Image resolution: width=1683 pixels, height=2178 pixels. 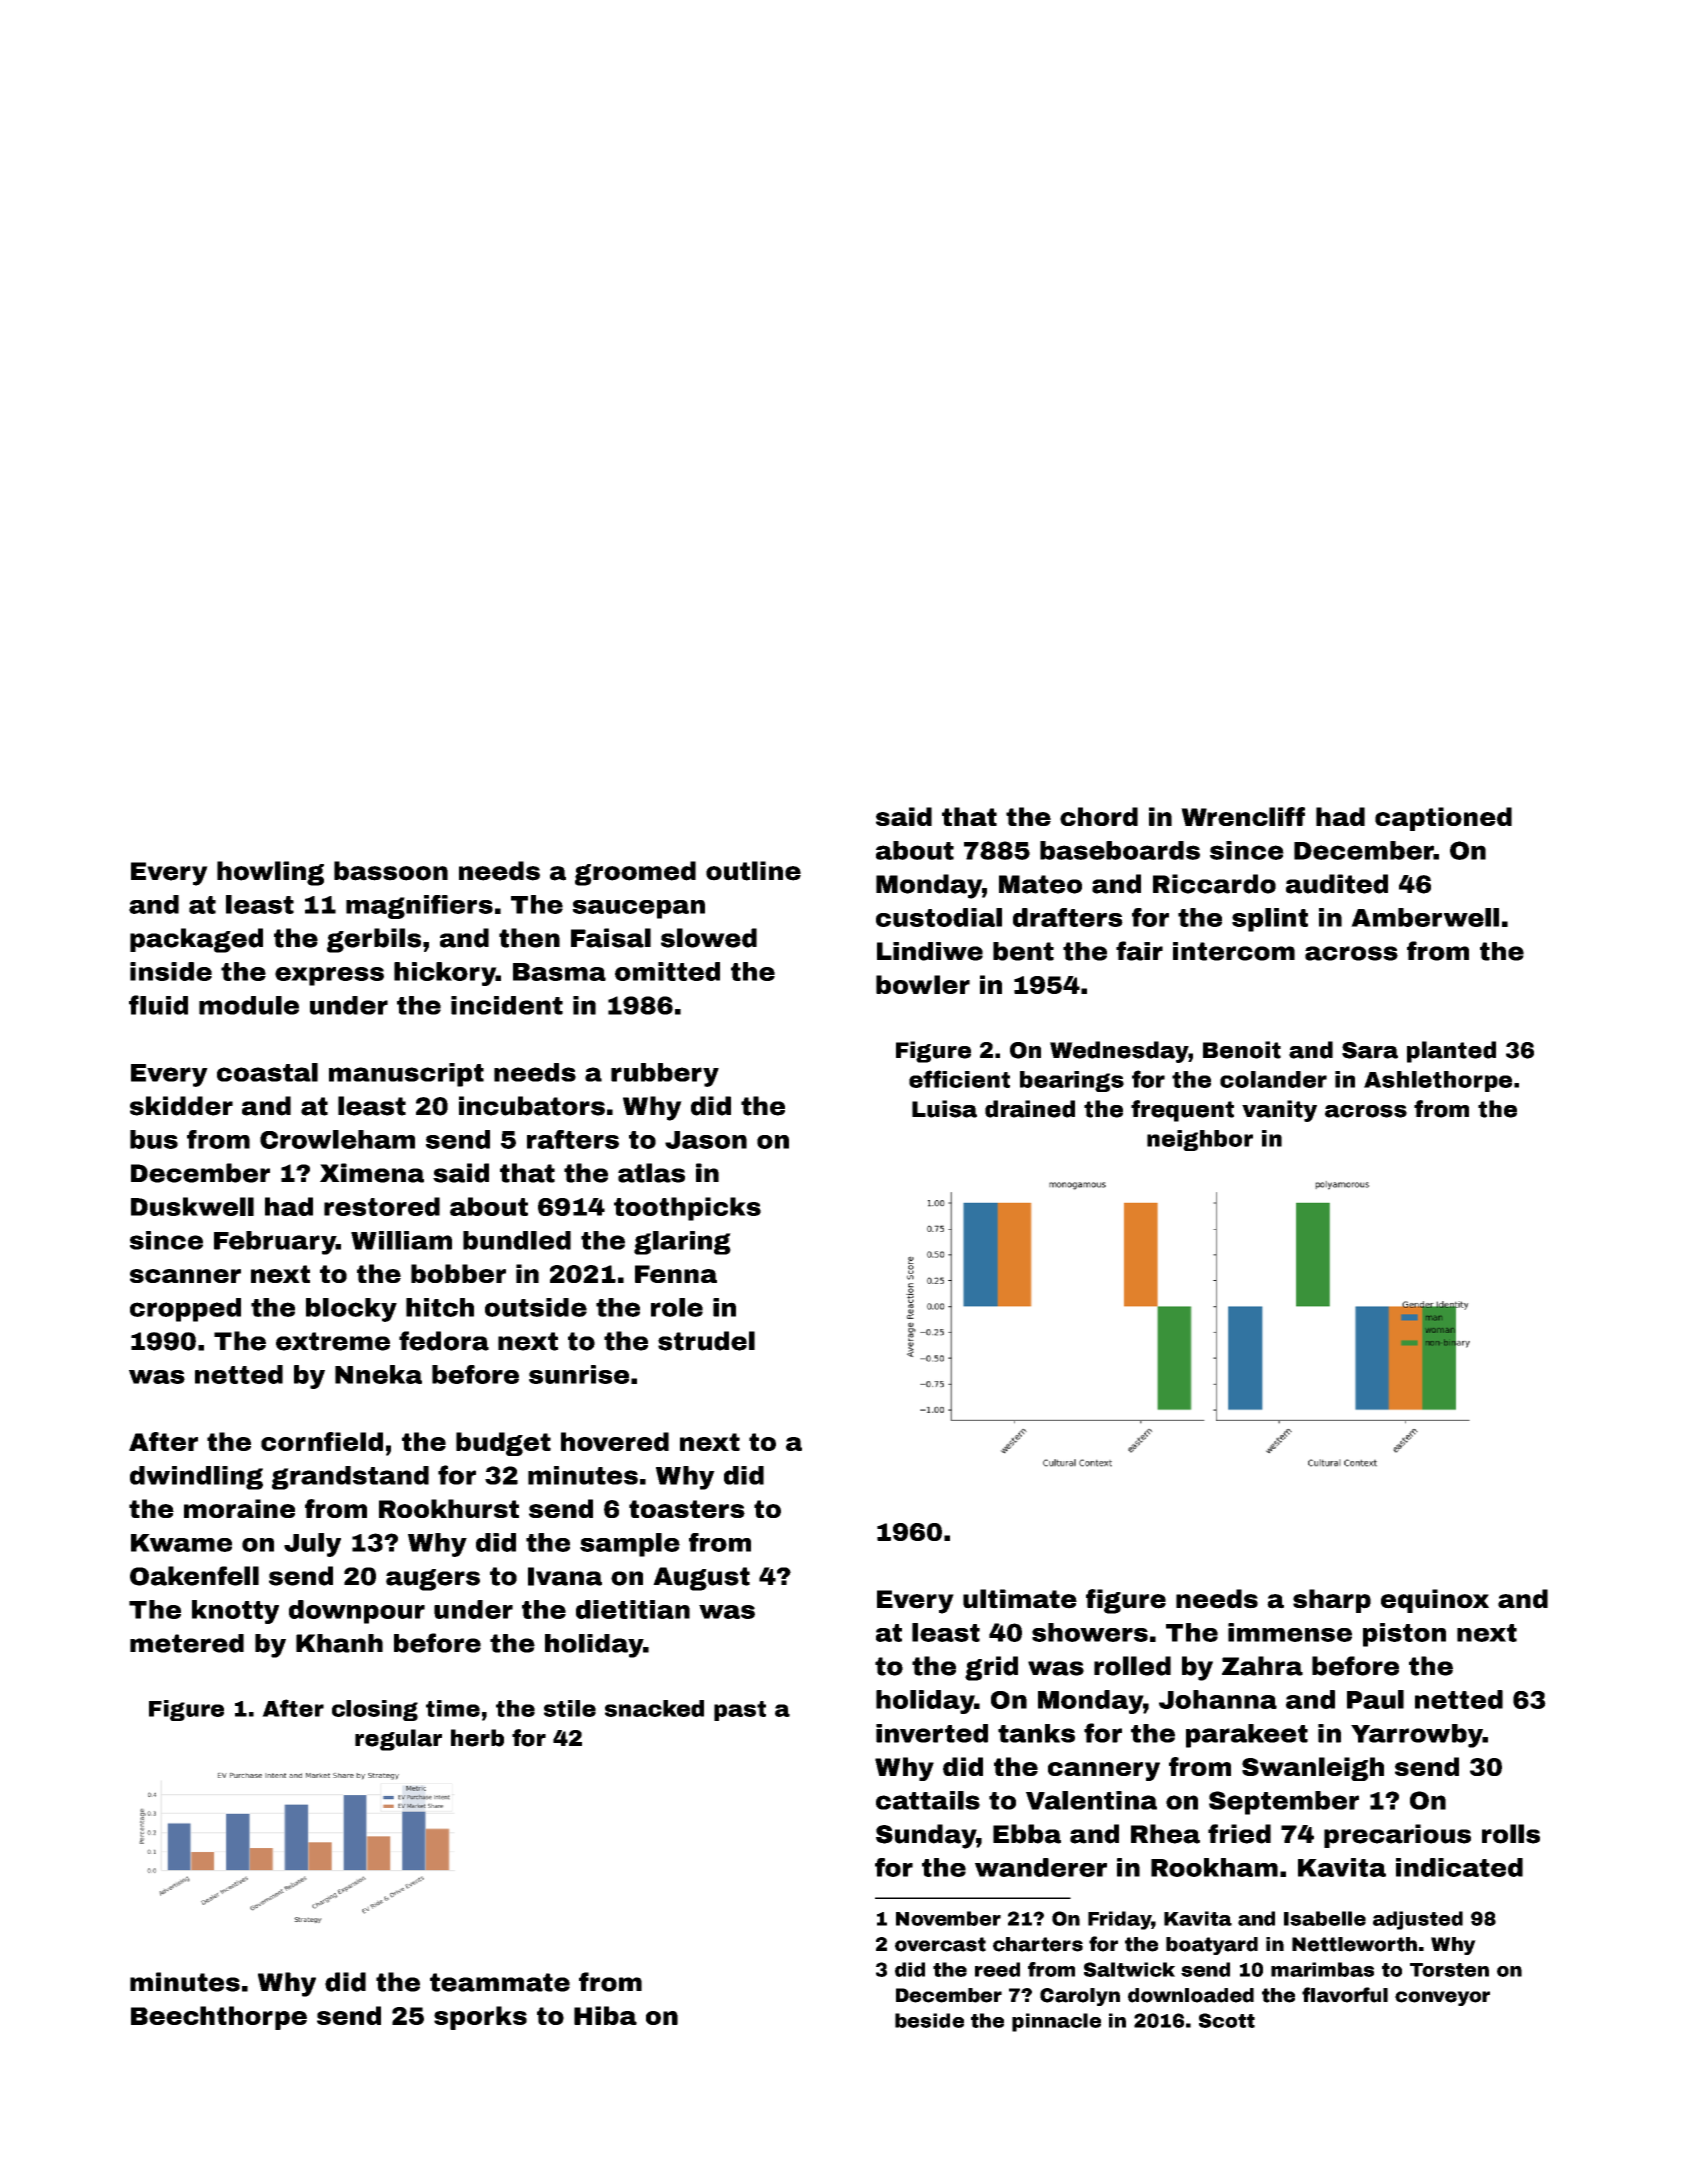 I want to click on immense, so click(x=1290, y=1632).
